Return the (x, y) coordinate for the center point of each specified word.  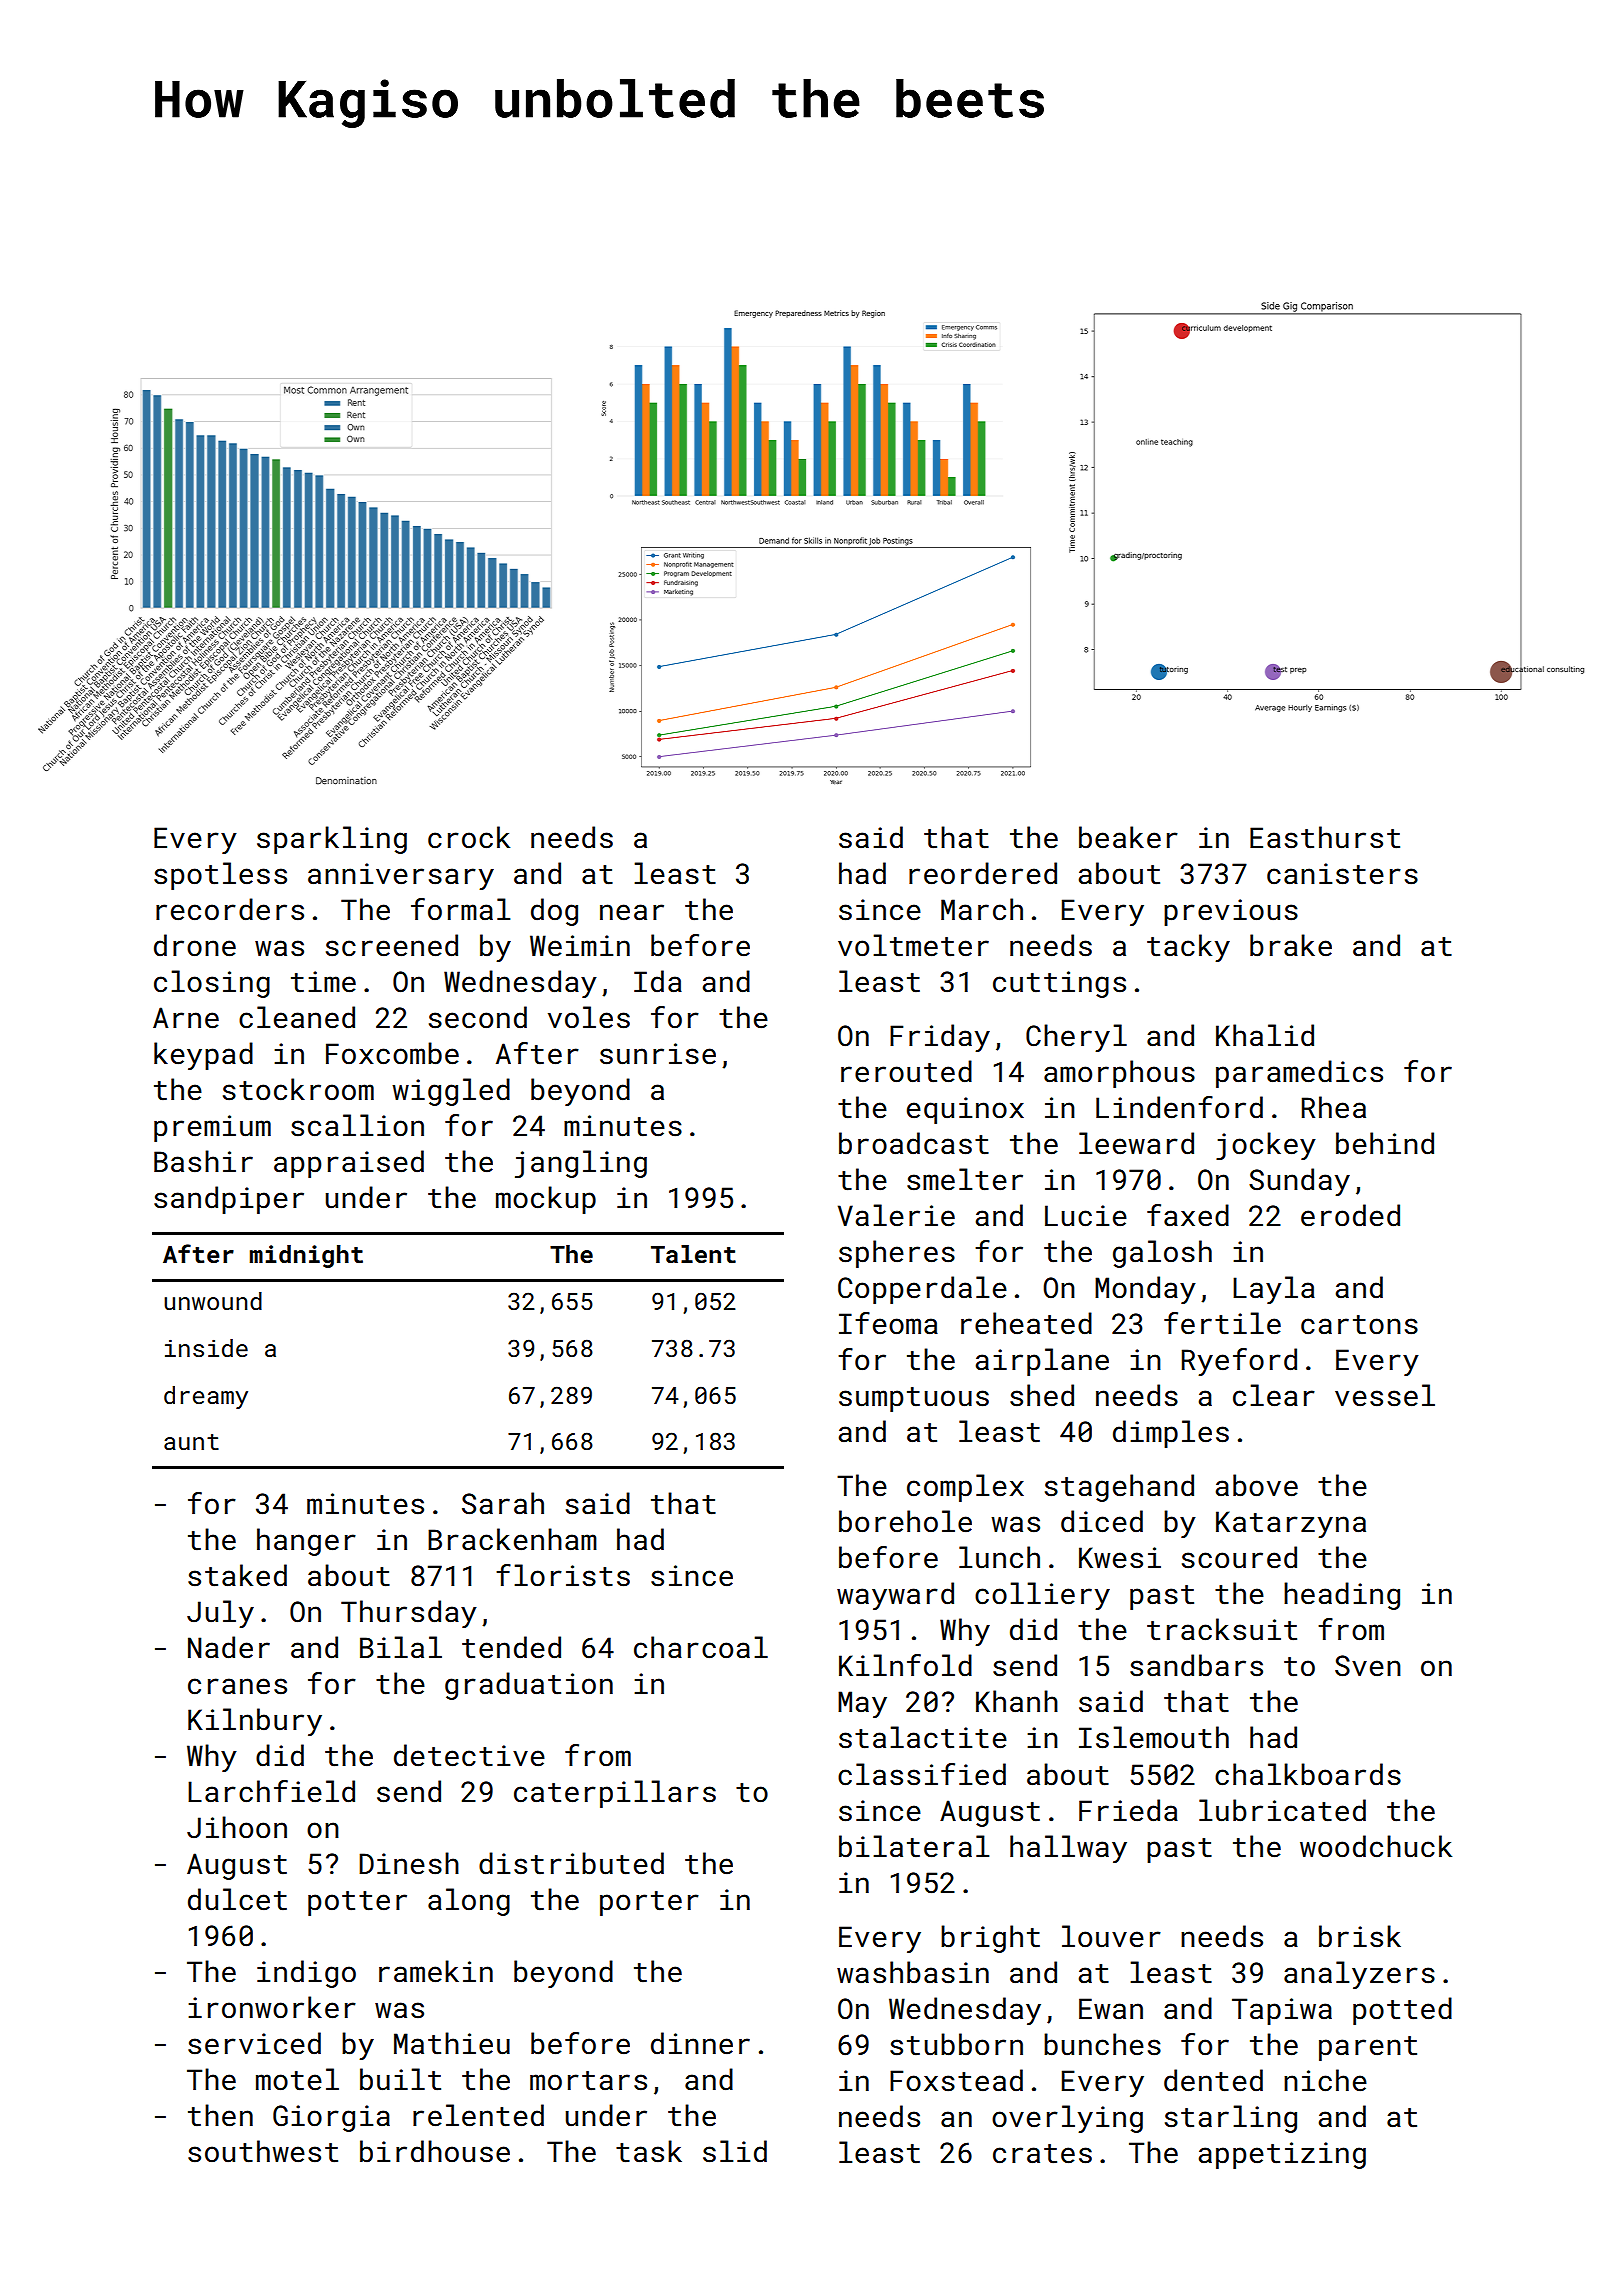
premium (212, 1128)
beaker (1128, 837)
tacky (1188, 948)
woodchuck (1376, 1846)
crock (469, 837)
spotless (220, 876)
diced (1102, 1521)
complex (965, 1488)
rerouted (906, 1071)
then (220, 2115)
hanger (306, 1542)
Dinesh (409, 1863)
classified (922, 1774)
